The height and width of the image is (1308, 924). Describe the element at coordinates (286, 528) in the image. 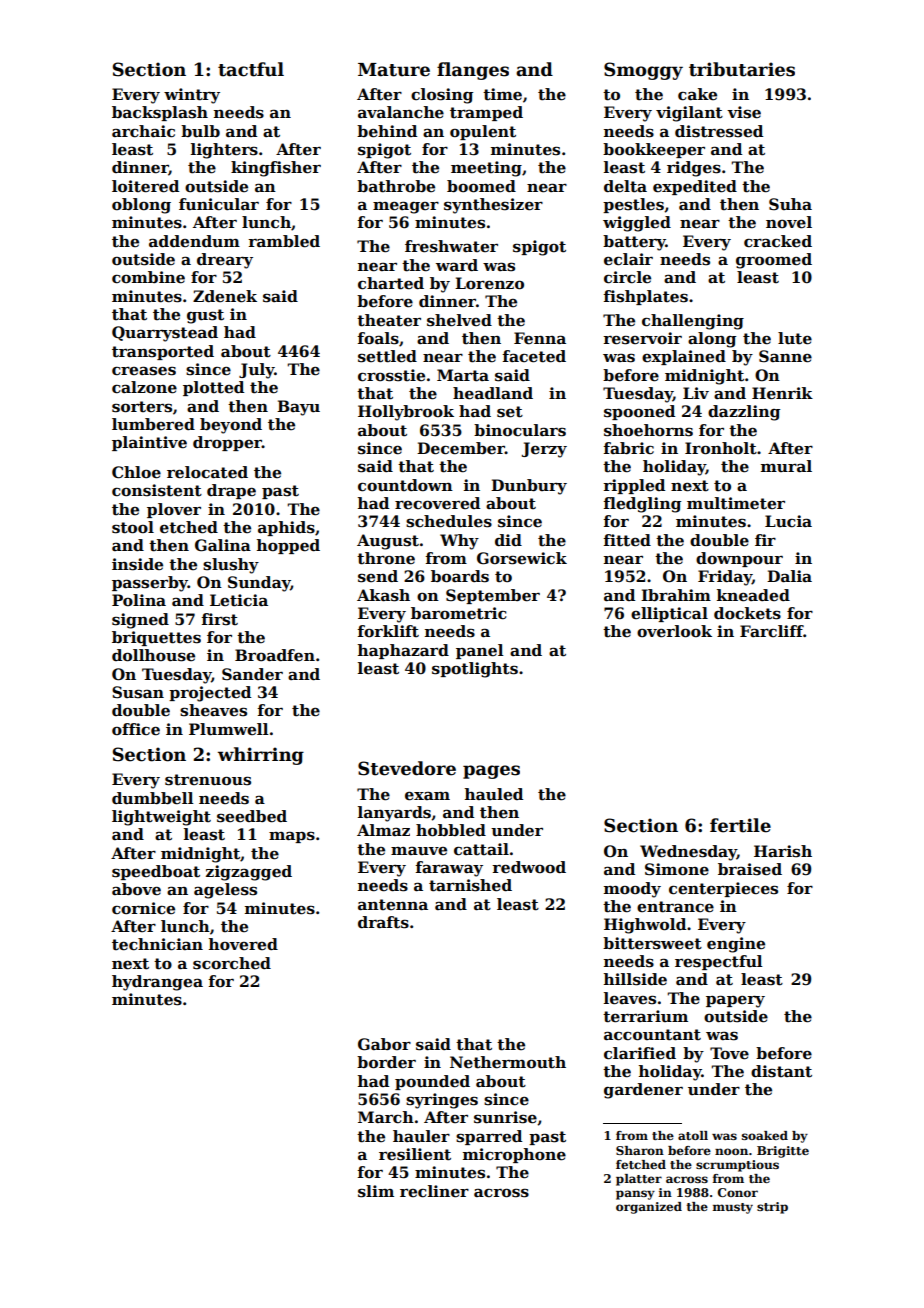

I see `aphids` at that location.
